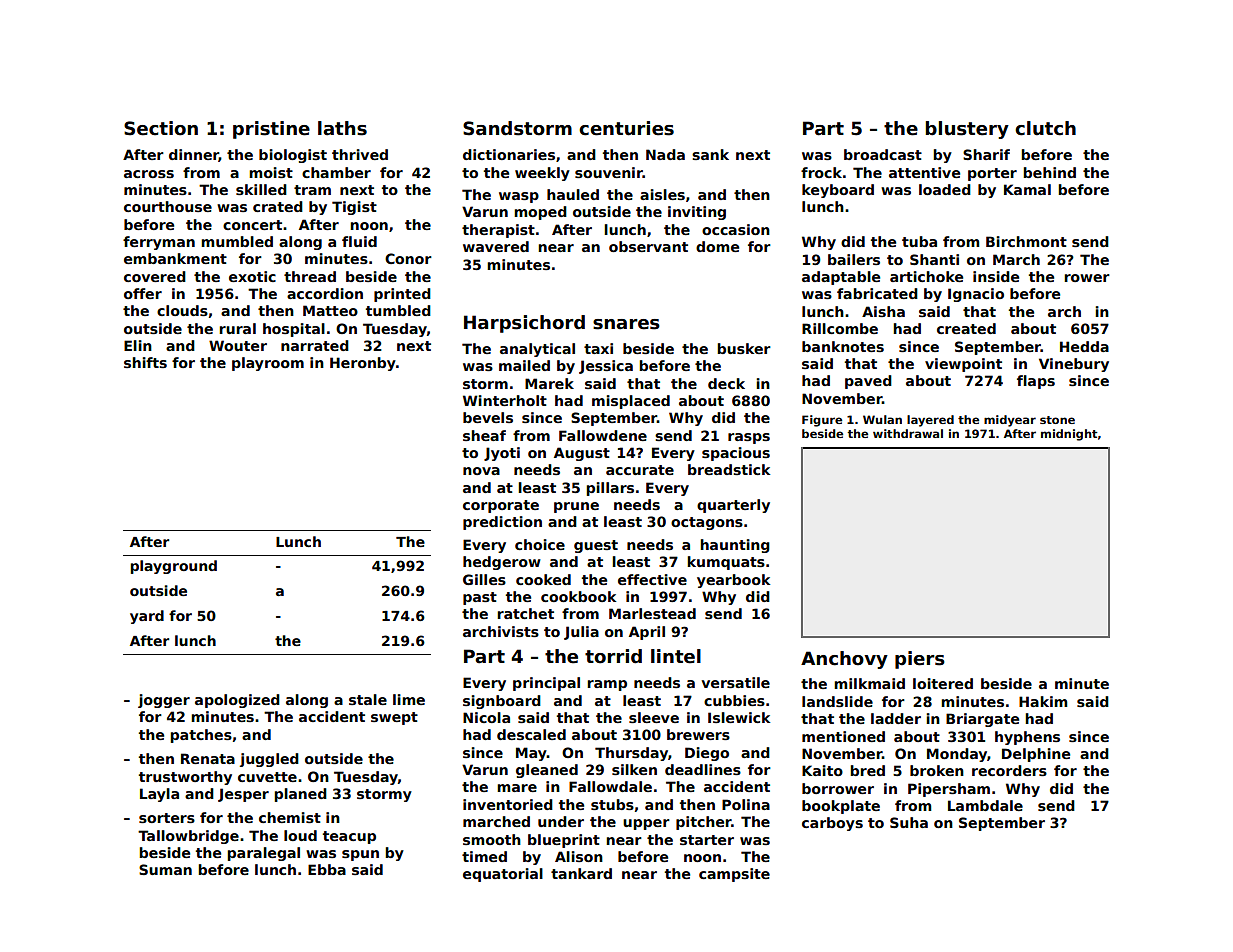 This image has width=1233, height=952. I want to click on ramp, so click(607, 685).
